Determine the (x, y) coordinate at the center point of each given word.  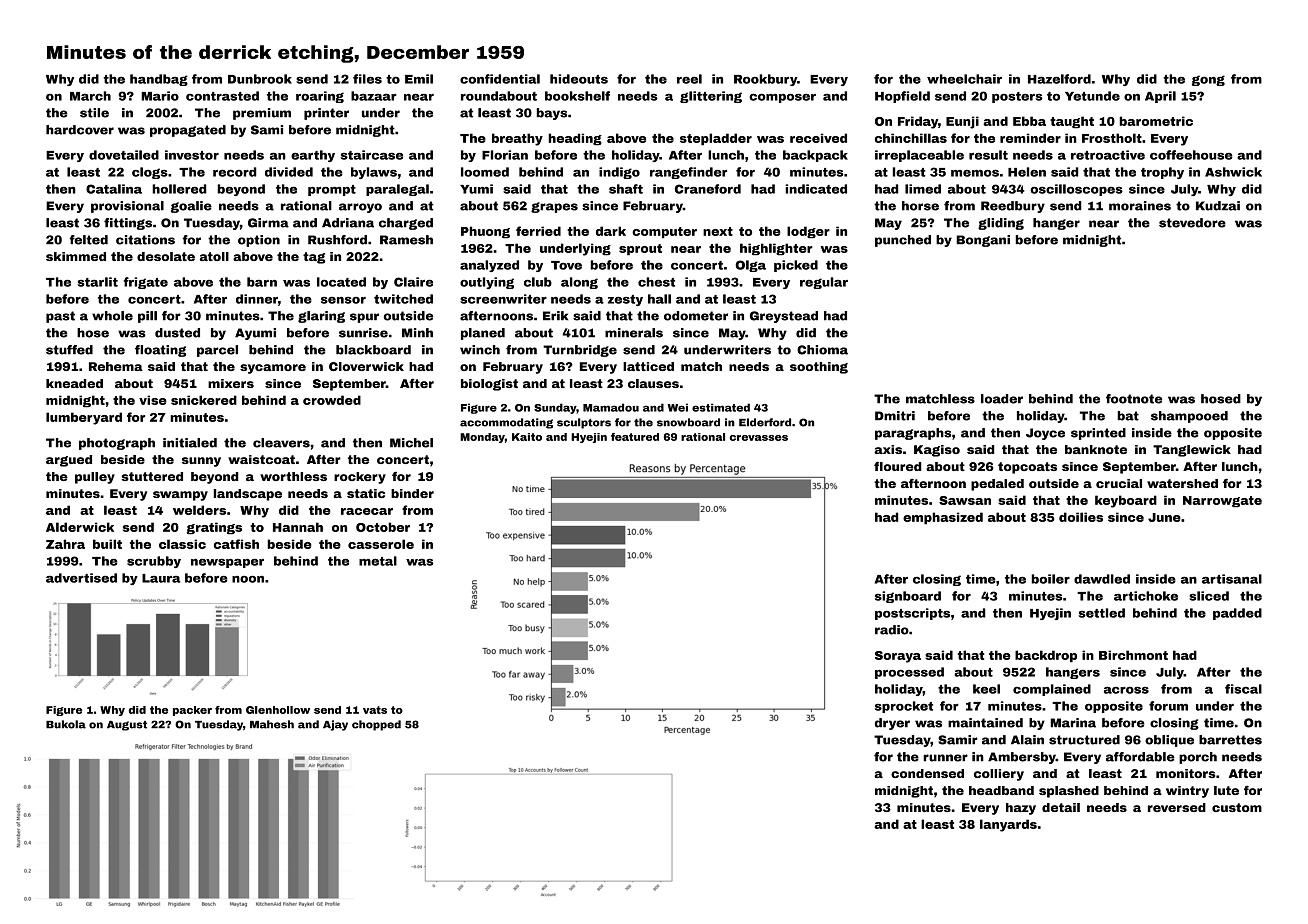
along (579, 283)
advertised (81, 578)
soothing (819, 368)
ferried (538, 231)
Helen (1027, 172)
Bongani (983, 241)
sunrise (363, 333)
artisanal (1232, 579)
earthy (313, 156)
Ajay (335, 725)
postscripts (912, 614)
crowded (332, 400)
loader (1002, 399)
